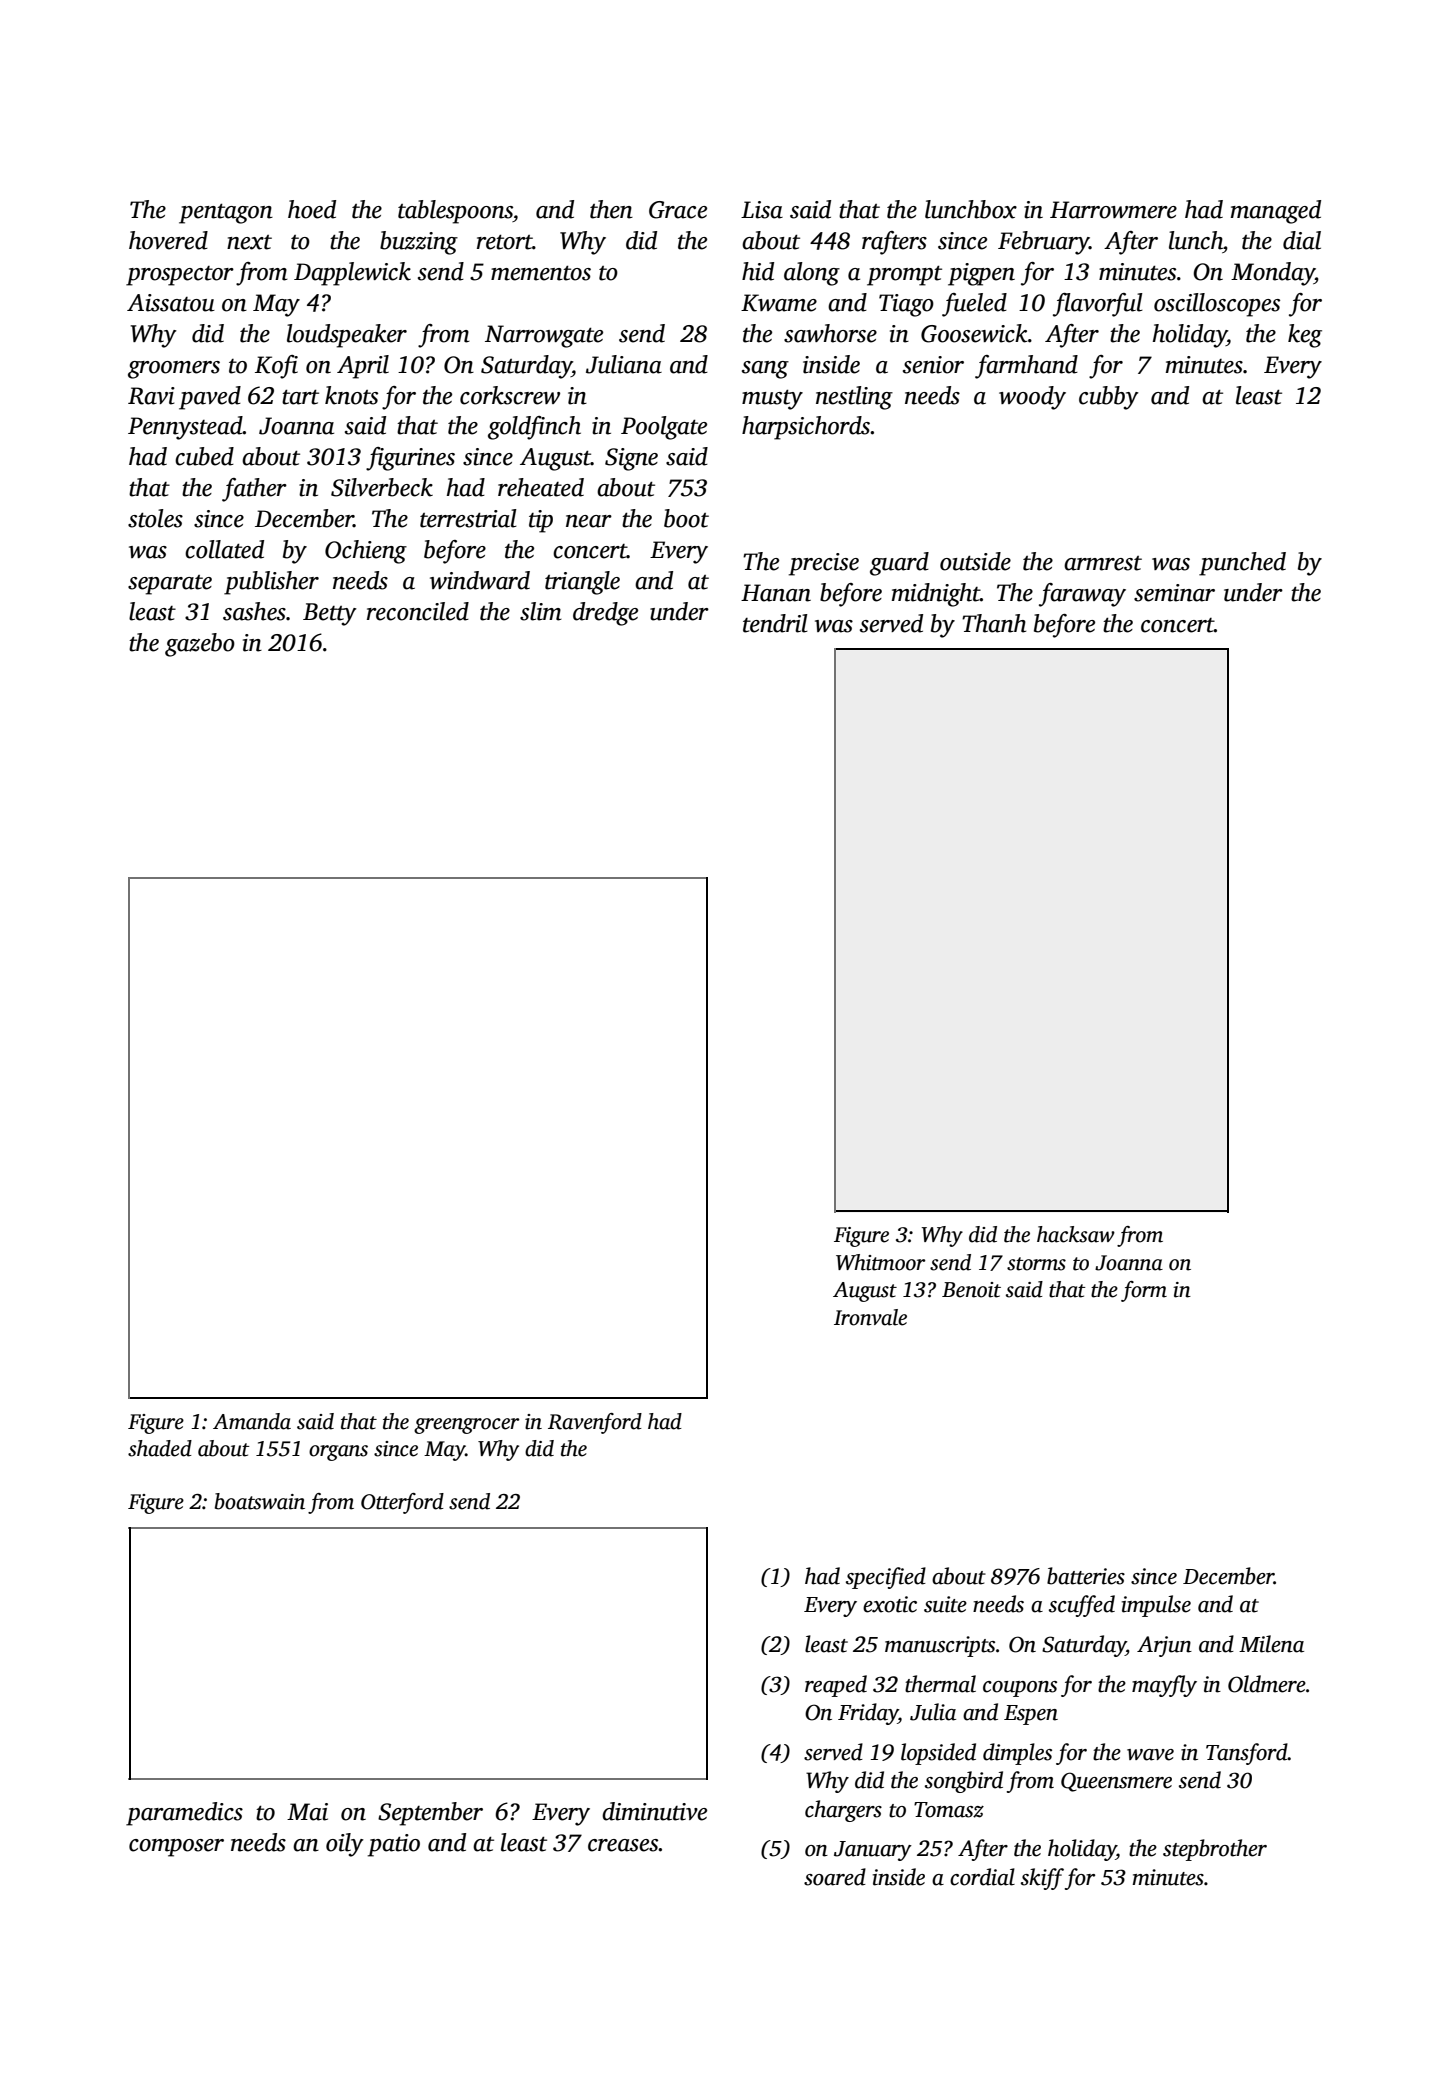  What do you see at coordinates (686, 518) in the image?
I see `boot` at bounding box center [686, 518].
